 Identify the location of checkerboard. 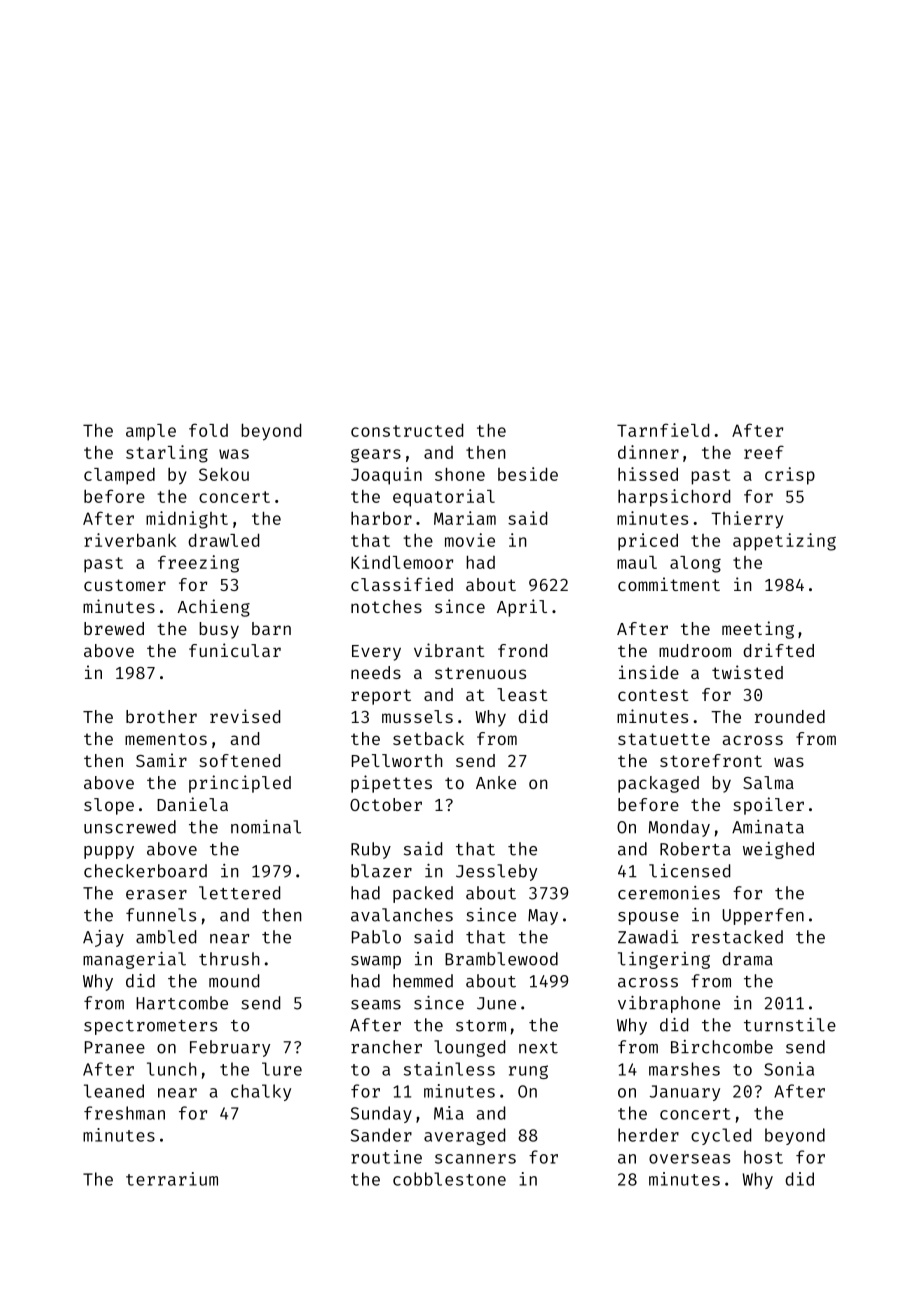
(145, 871).
